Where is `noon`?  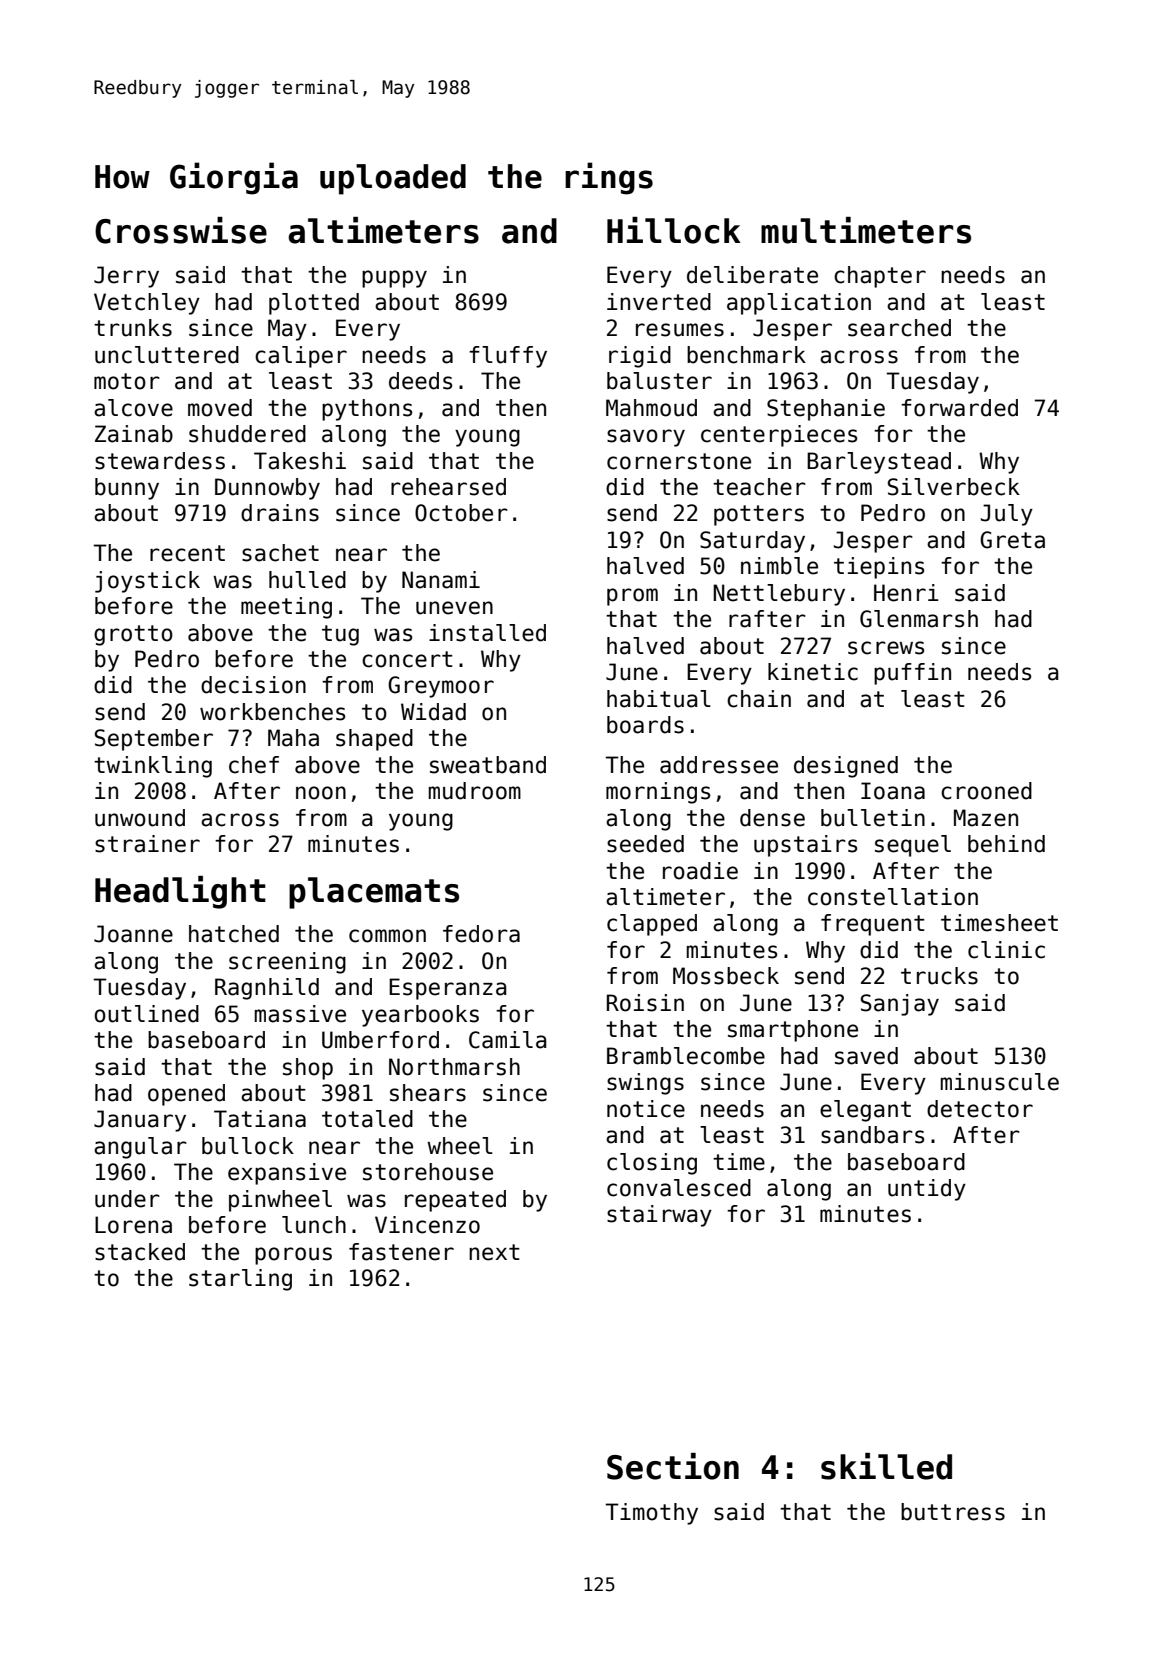 noon is located at coordinates (321, 793).
